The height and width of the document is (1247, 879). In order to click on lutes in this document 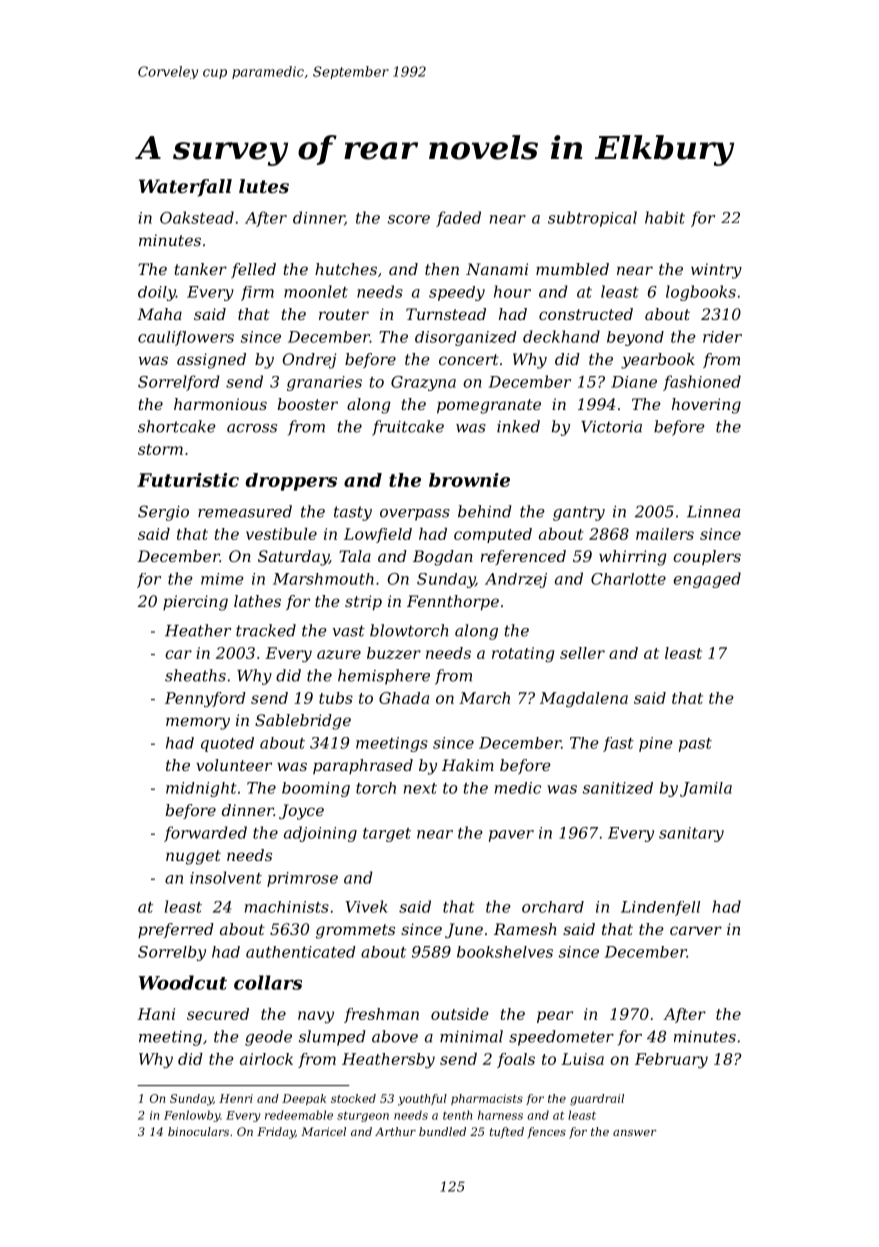, I will do `click(264, 186)`.
